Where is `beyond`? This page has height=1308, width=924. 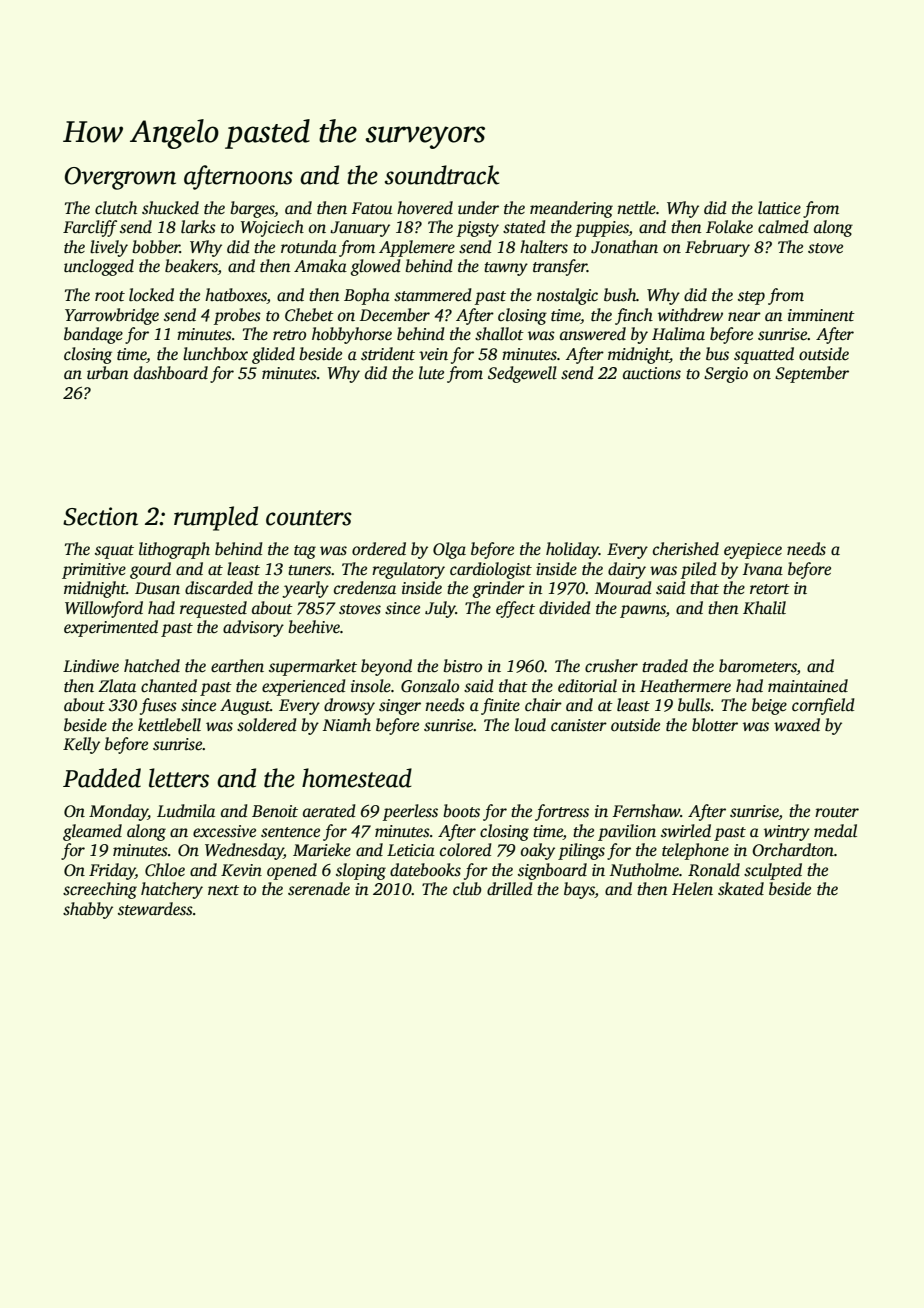 beyond is located at coordinates (386, 667).
